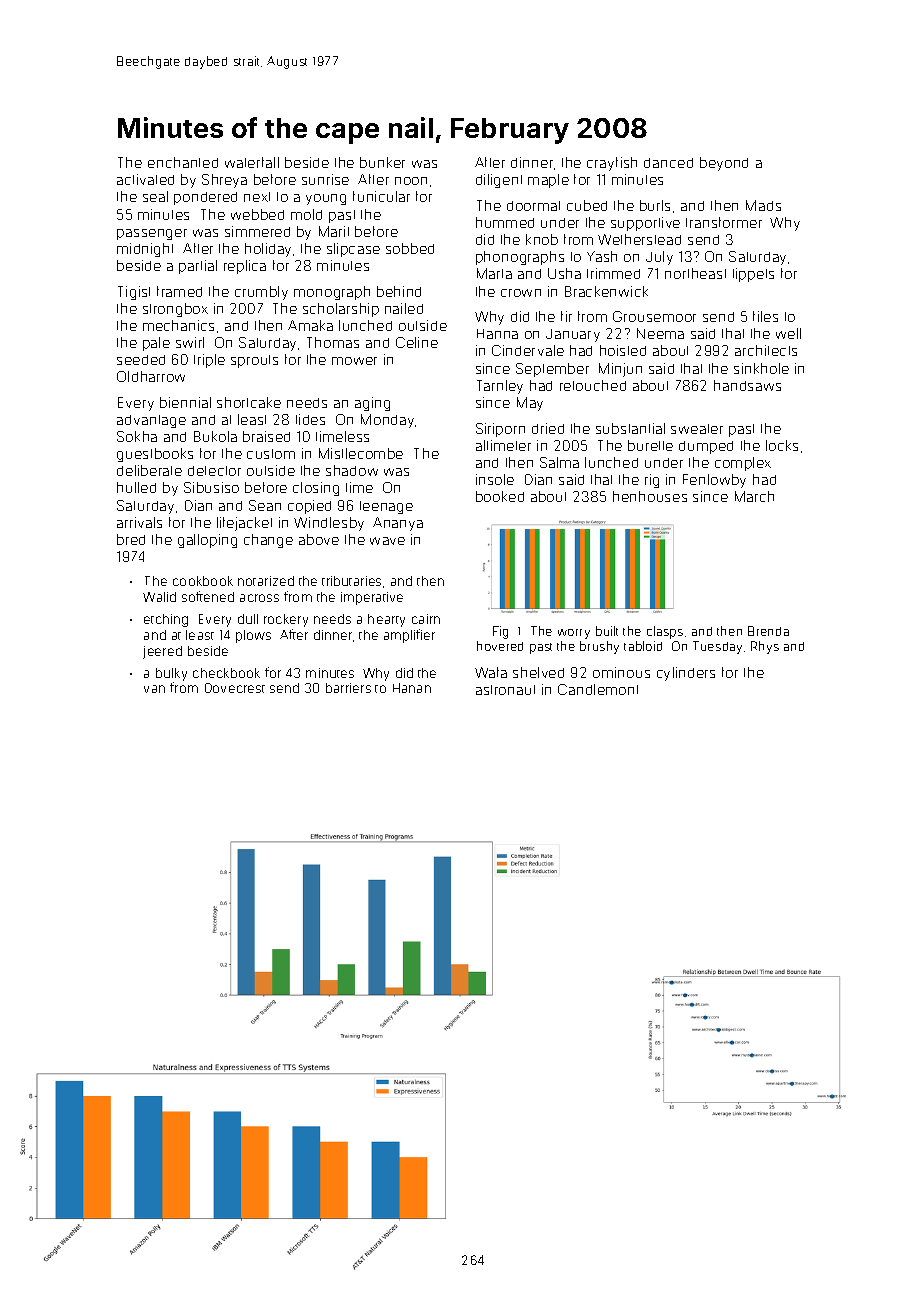 The height and width of the screenshot is (1308, 924). Describe the element at coordinates (686, 674) in the screenshot. I see `cylinders` at that location.
